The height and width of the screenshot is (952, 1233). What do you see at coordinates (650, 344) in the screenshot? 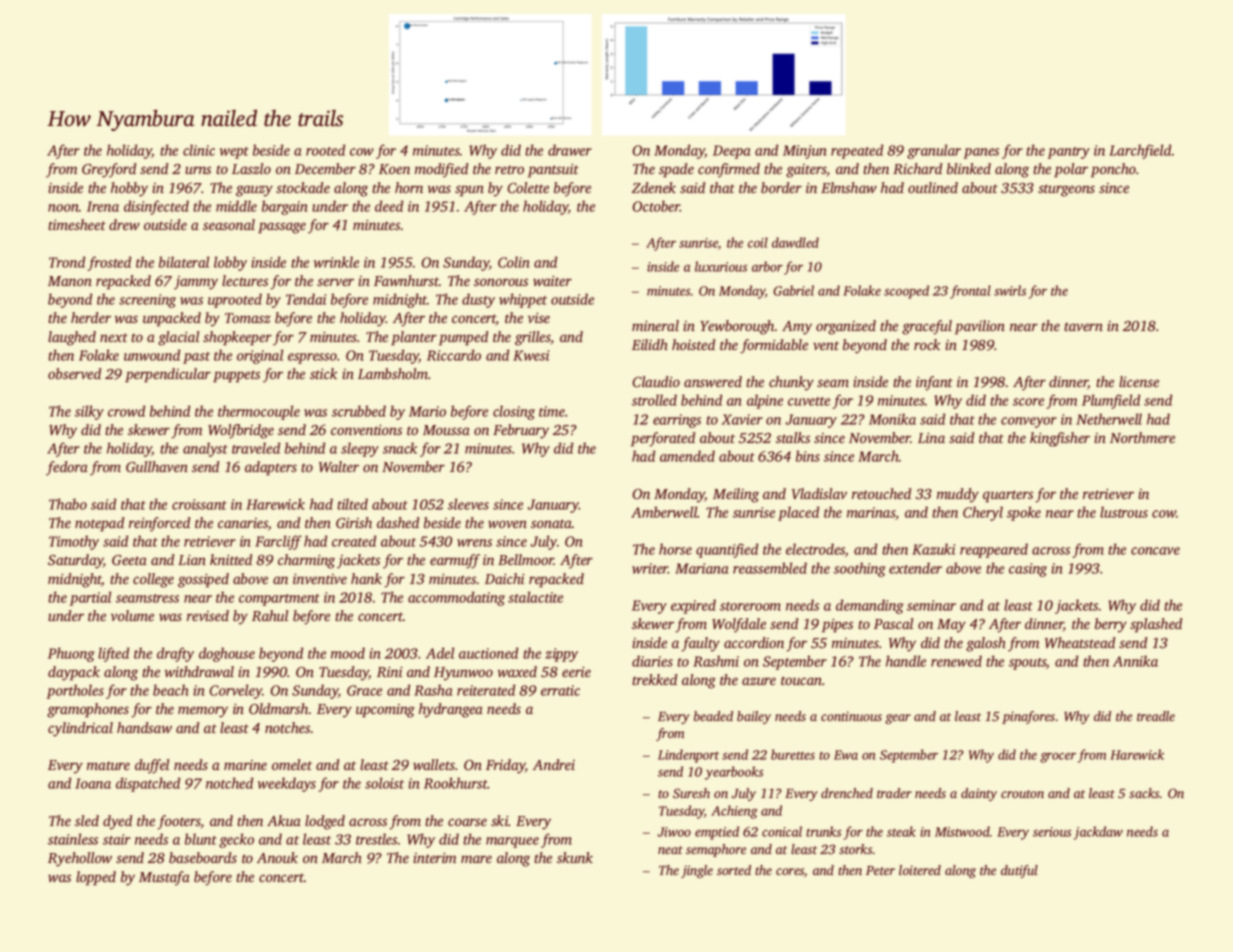
I see `Eilidh` at bounding box center [650, 344].
